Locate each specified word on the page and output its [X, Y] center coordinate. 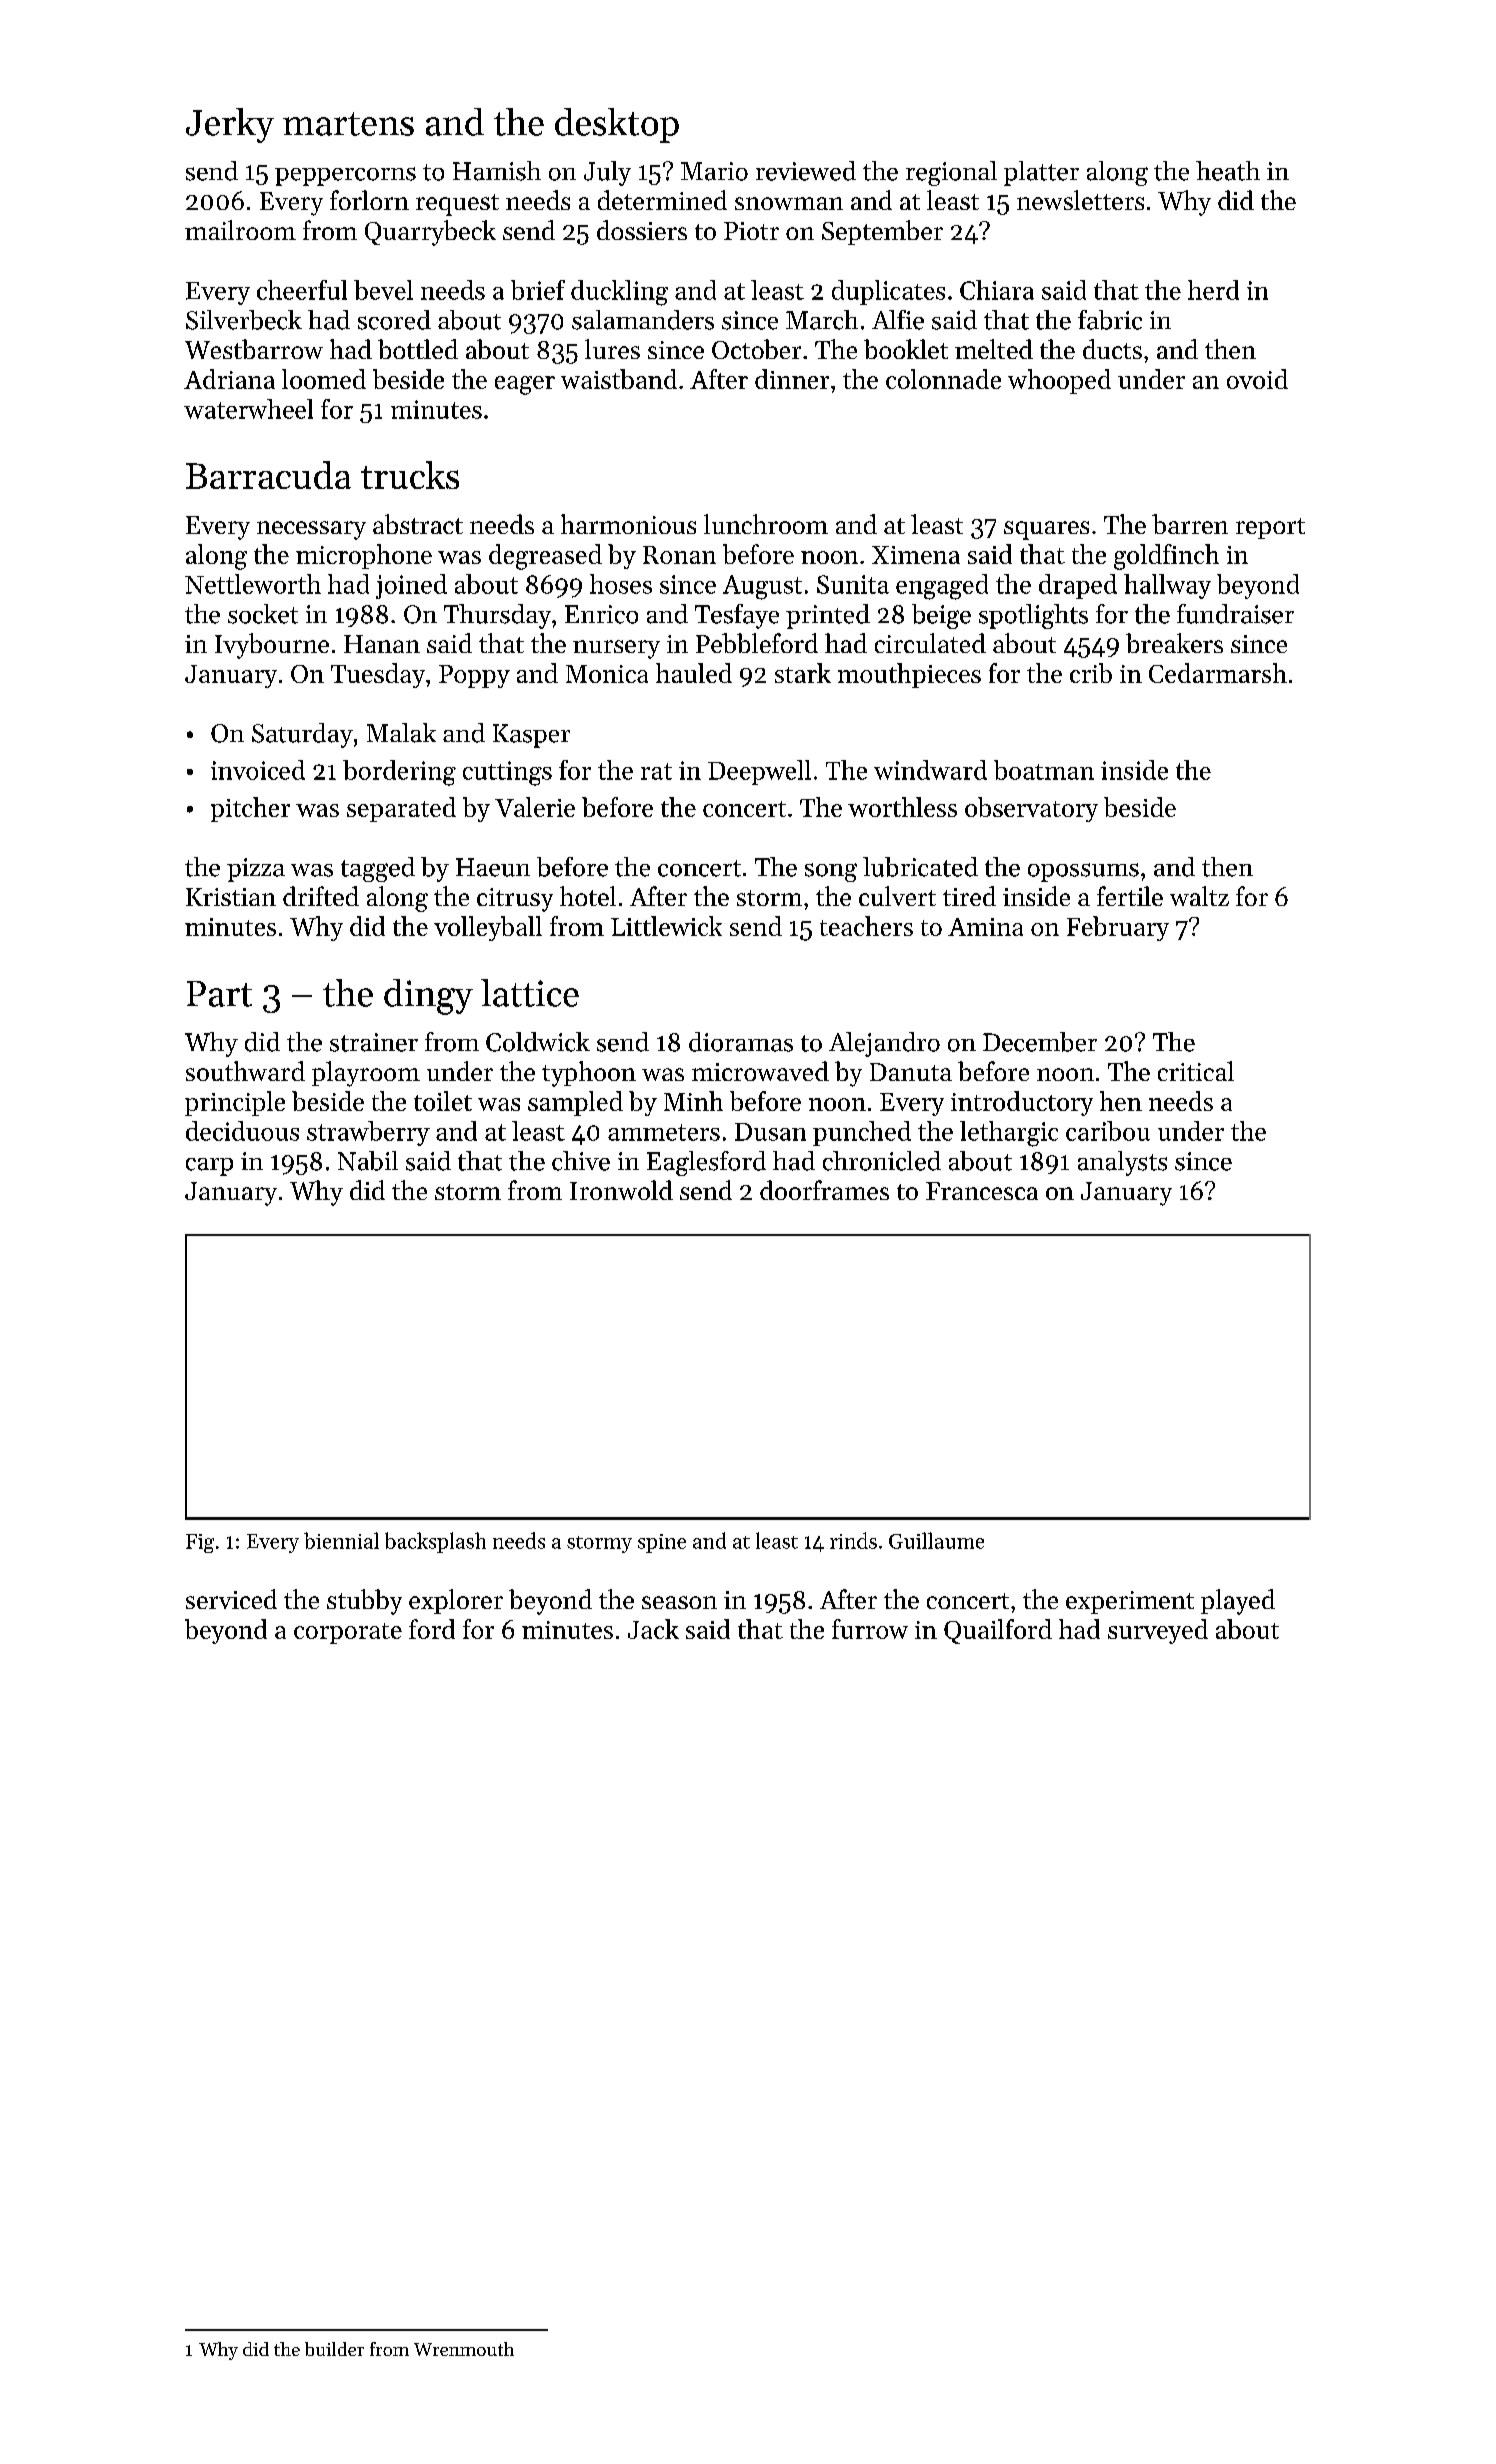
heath [1228, 171]
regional [951, 173]
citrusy [515, 900]
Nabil [368, 1161]
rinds [853, 1540]
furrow [870, 1629]
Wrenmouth [464, 2349]
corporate [348, 1633]
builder [334, 2349]
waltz [1199, 896]
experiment [1130, 1602]
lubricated [920, 867]
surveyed [1158, 1631]
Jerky [230, 125]
